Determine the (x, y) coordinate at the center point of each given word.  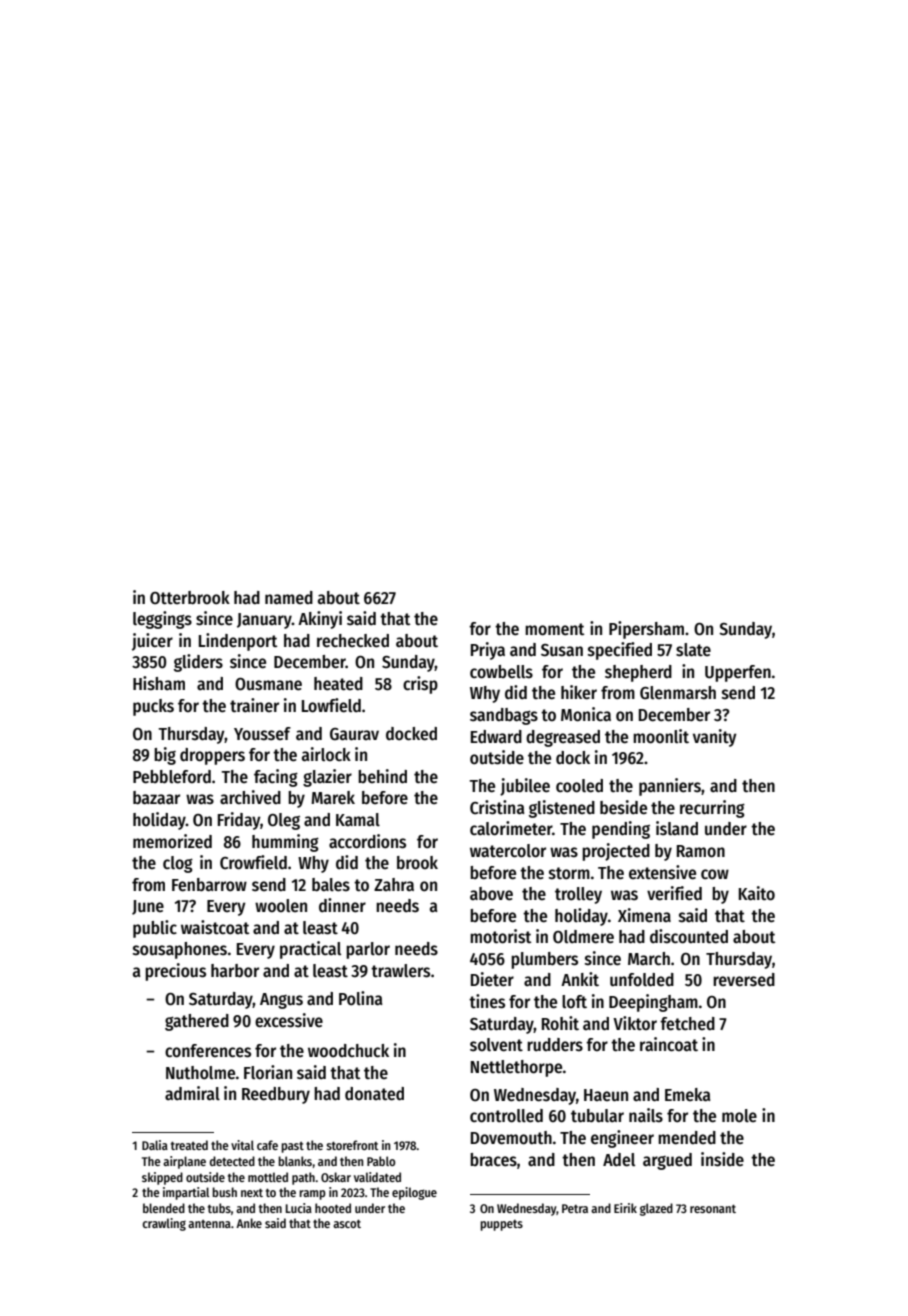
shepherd (638, 673)
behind (382, 776)
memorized (172, 841)
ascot (347, 1224)
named (289, 598)
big (165, 756)
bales (331, 885)
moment (554, 629)
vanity (715, 738)
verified (674, 893)
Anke (249, 1223)
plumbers (544, 960)
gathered (197, 1022)
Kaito (757, 893)
